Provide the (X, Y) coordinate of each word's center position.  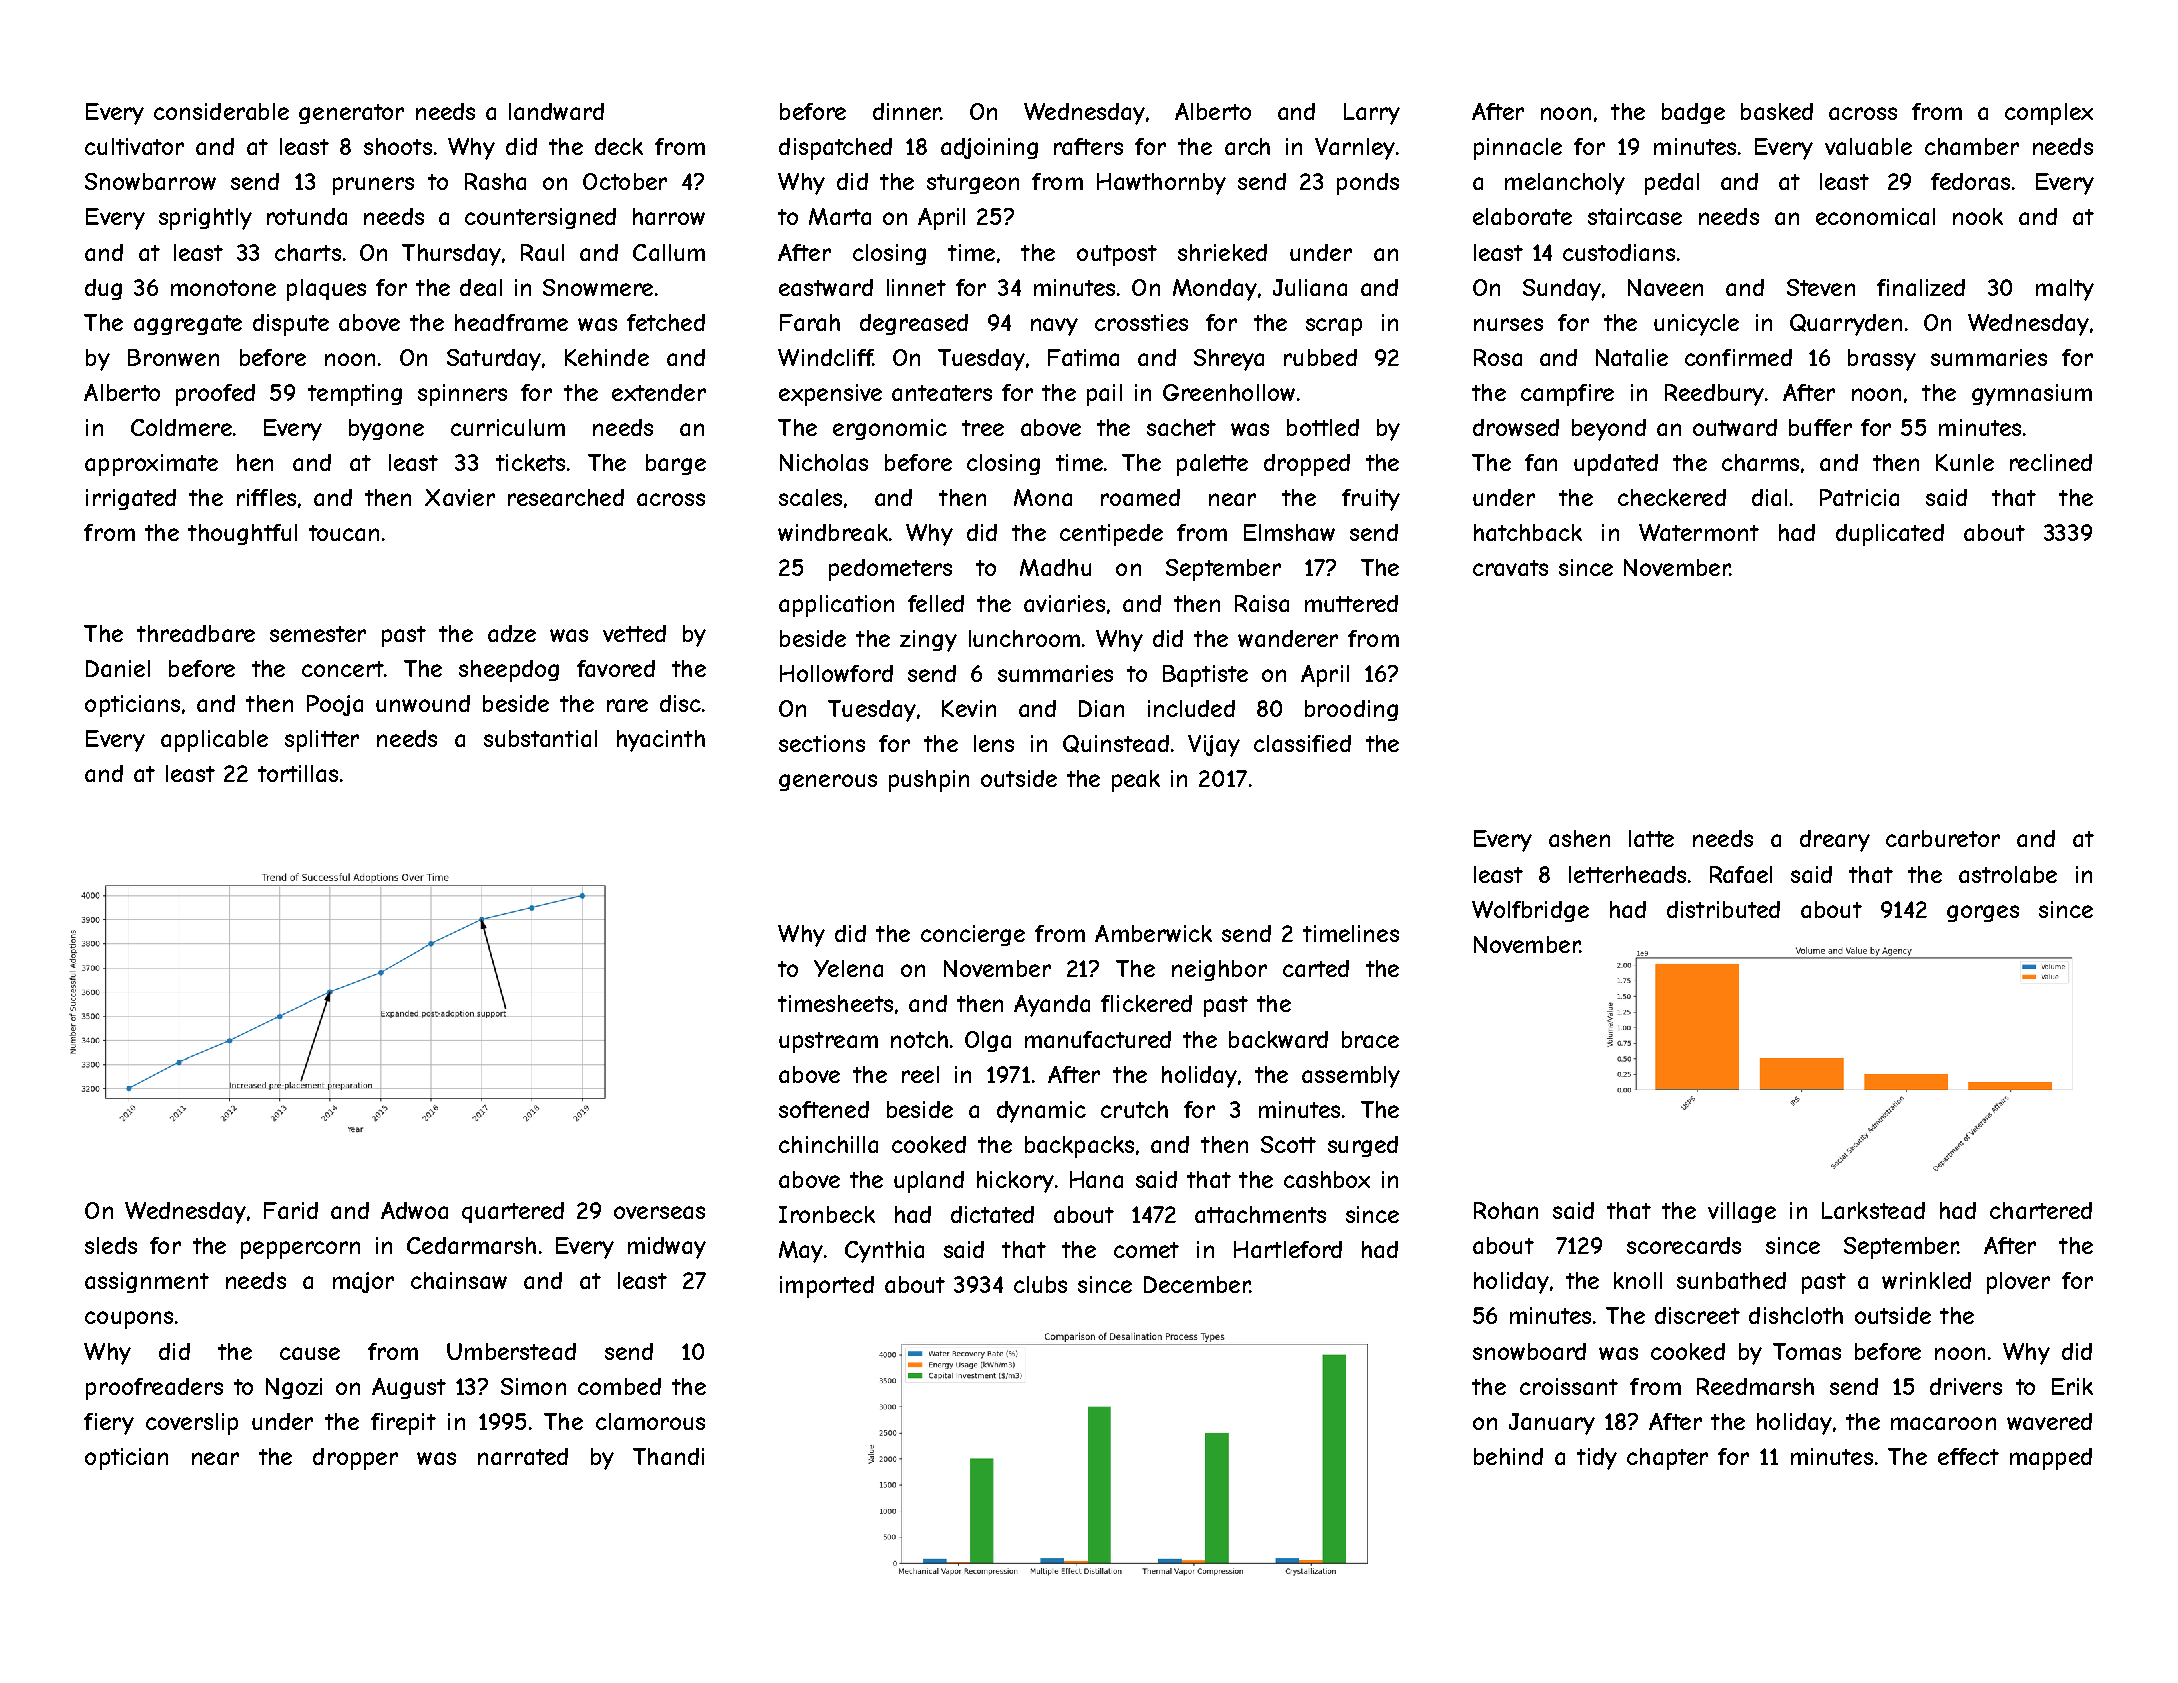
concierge (973, 935)
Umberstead (511, 1351)
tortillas (298, 773)
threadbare (196, 633)
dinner (907, 111)
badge (1693, 113)
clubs (1040, 1284)
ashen (1579, 838)
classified (1302, 743)
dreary (1835, 841)
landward (556, 111)
